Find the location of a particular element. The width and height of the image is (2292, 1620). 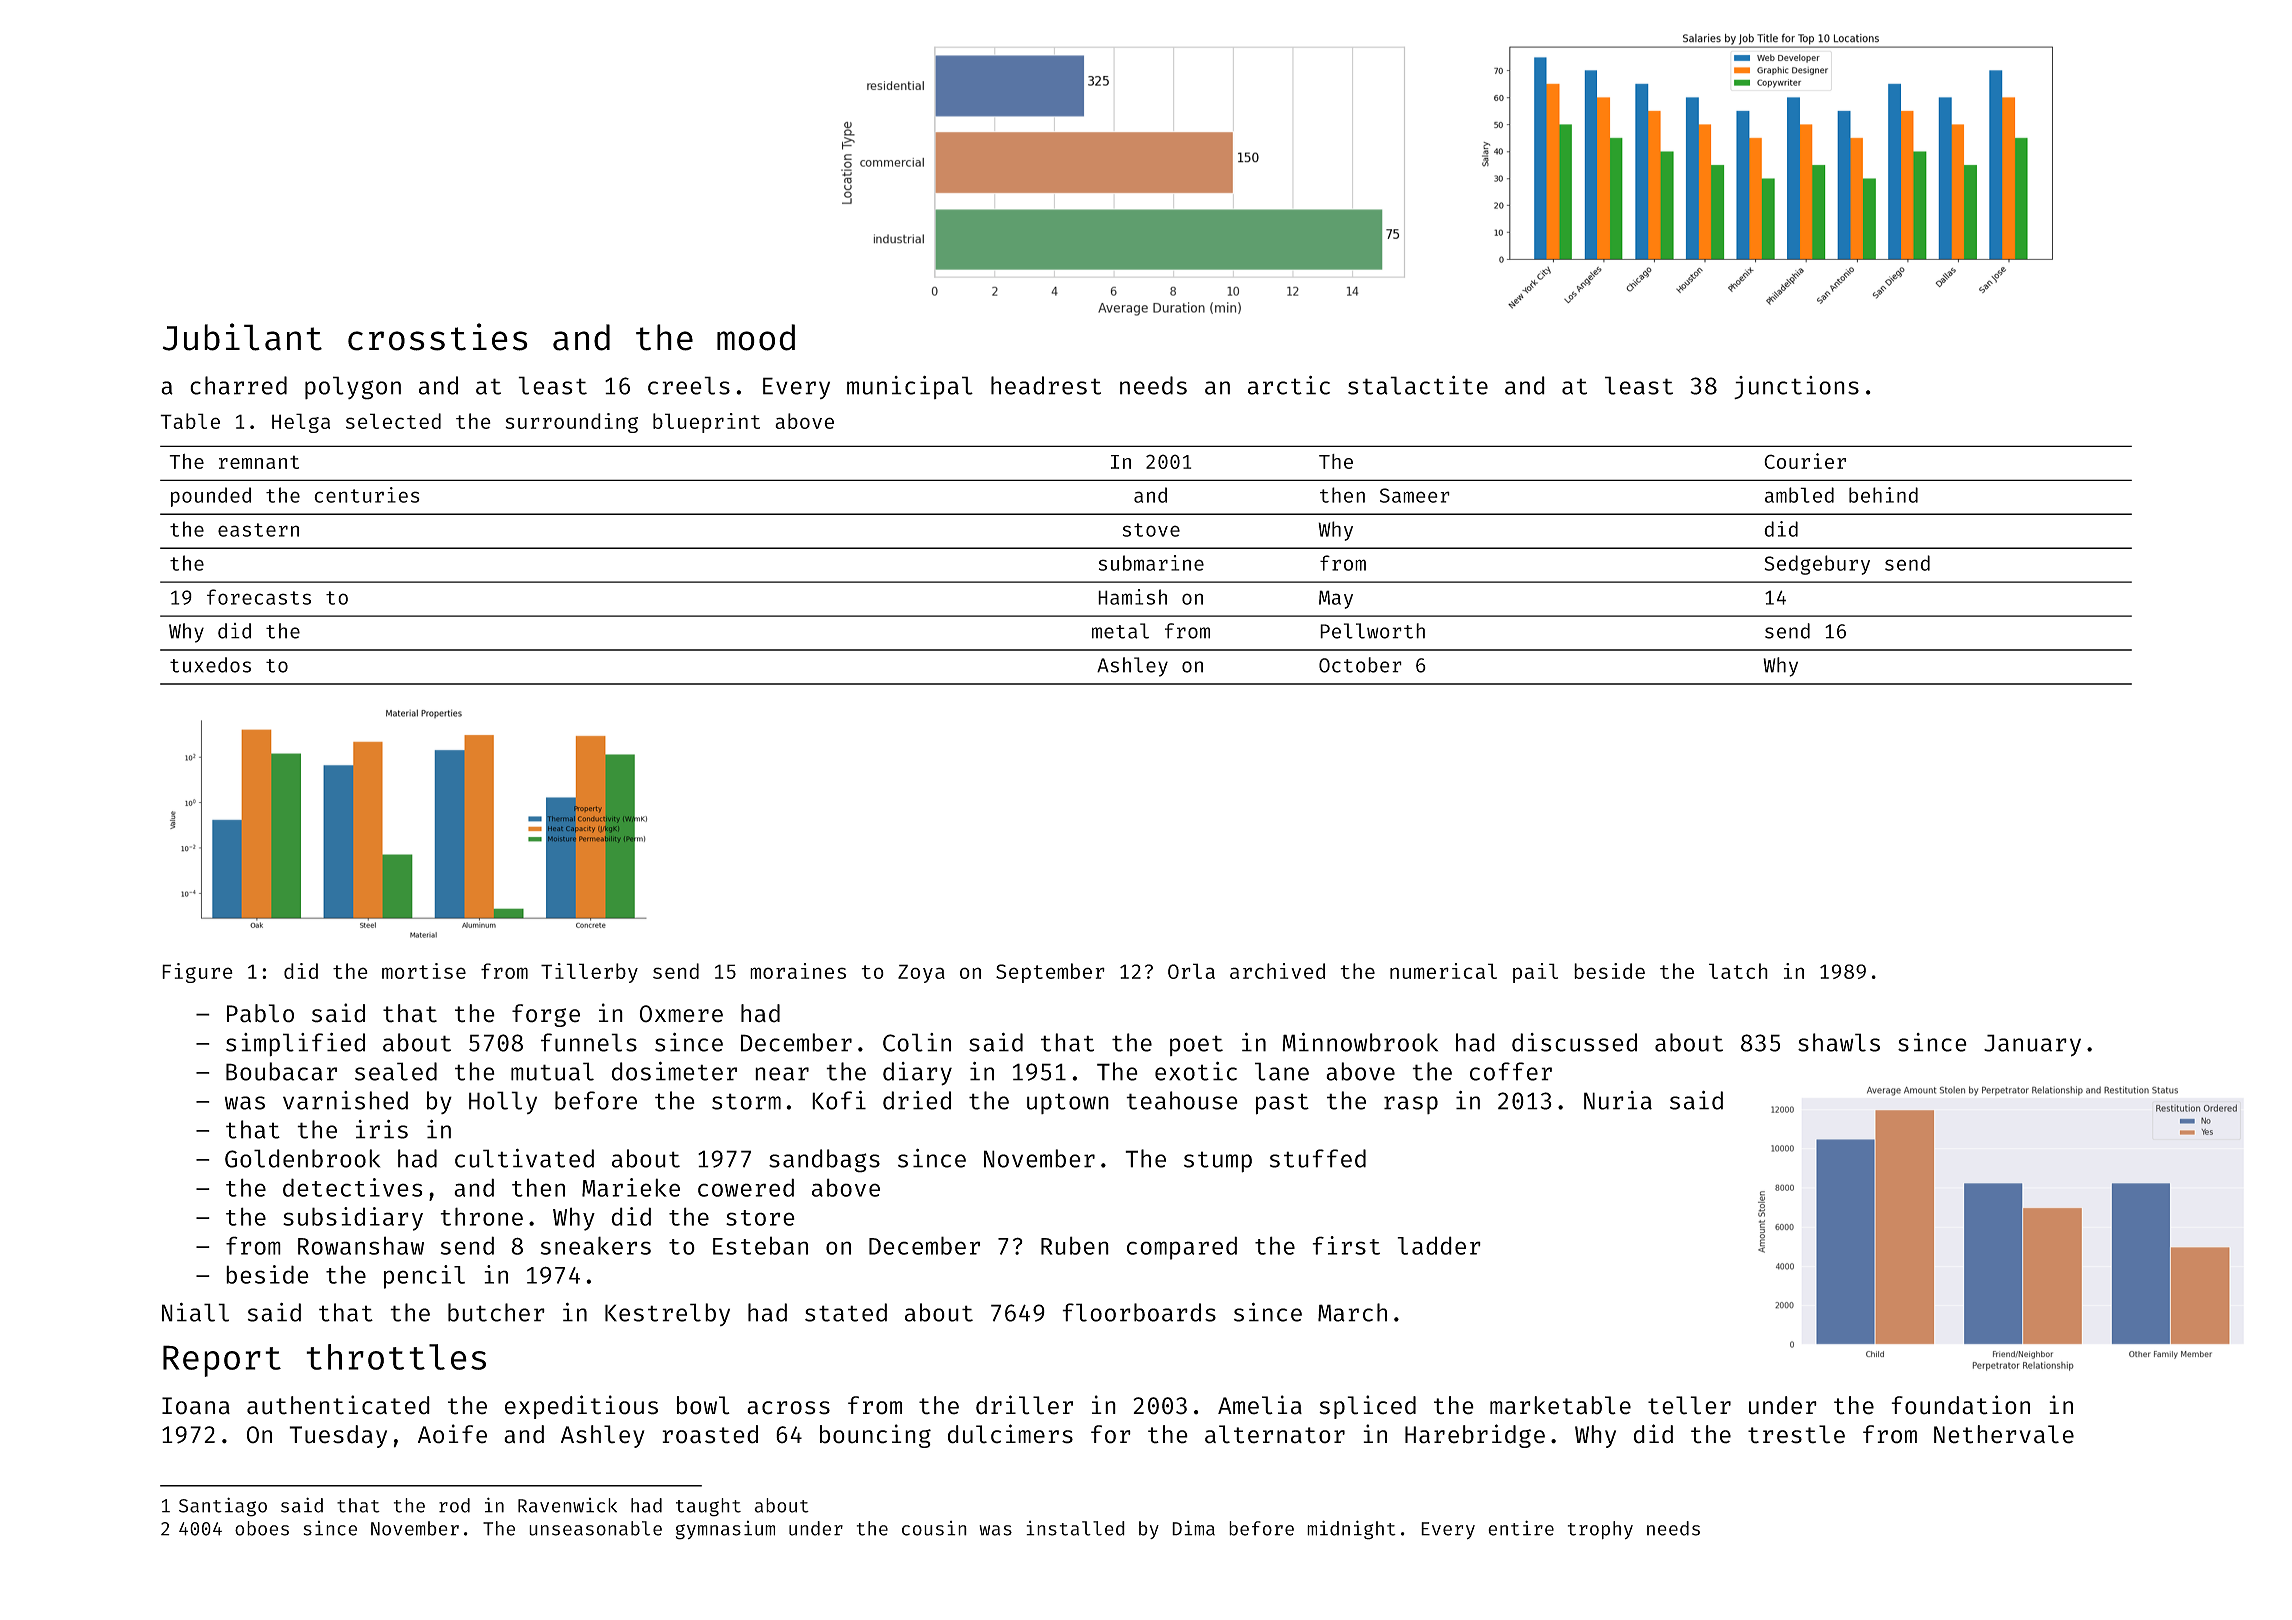

Sedgebury is located at coordinates (1817, 565).
